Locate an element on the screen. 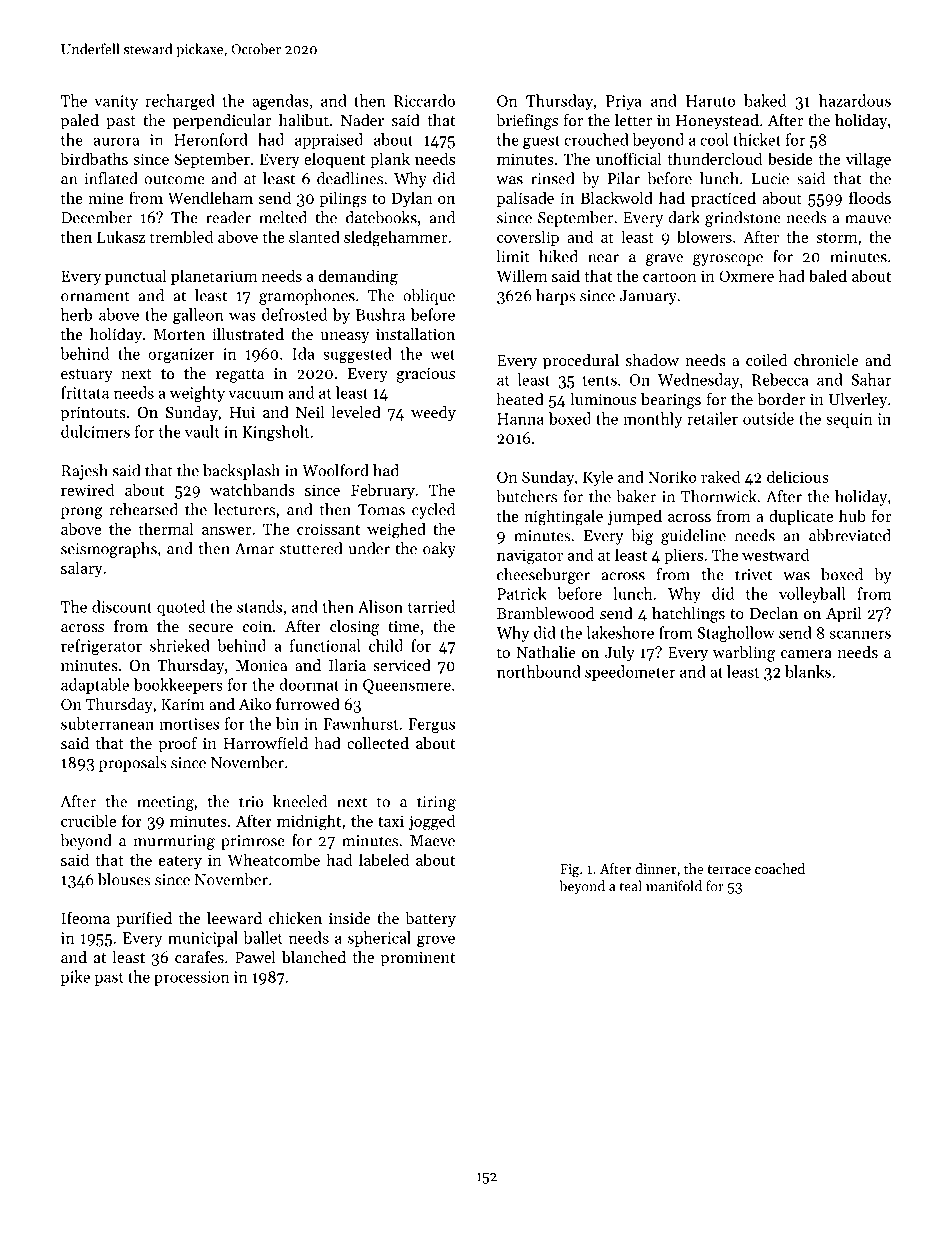 Image resolution: width=952 pixels, height=1233 pixels. estuary is located at coordinates (87, 376).
